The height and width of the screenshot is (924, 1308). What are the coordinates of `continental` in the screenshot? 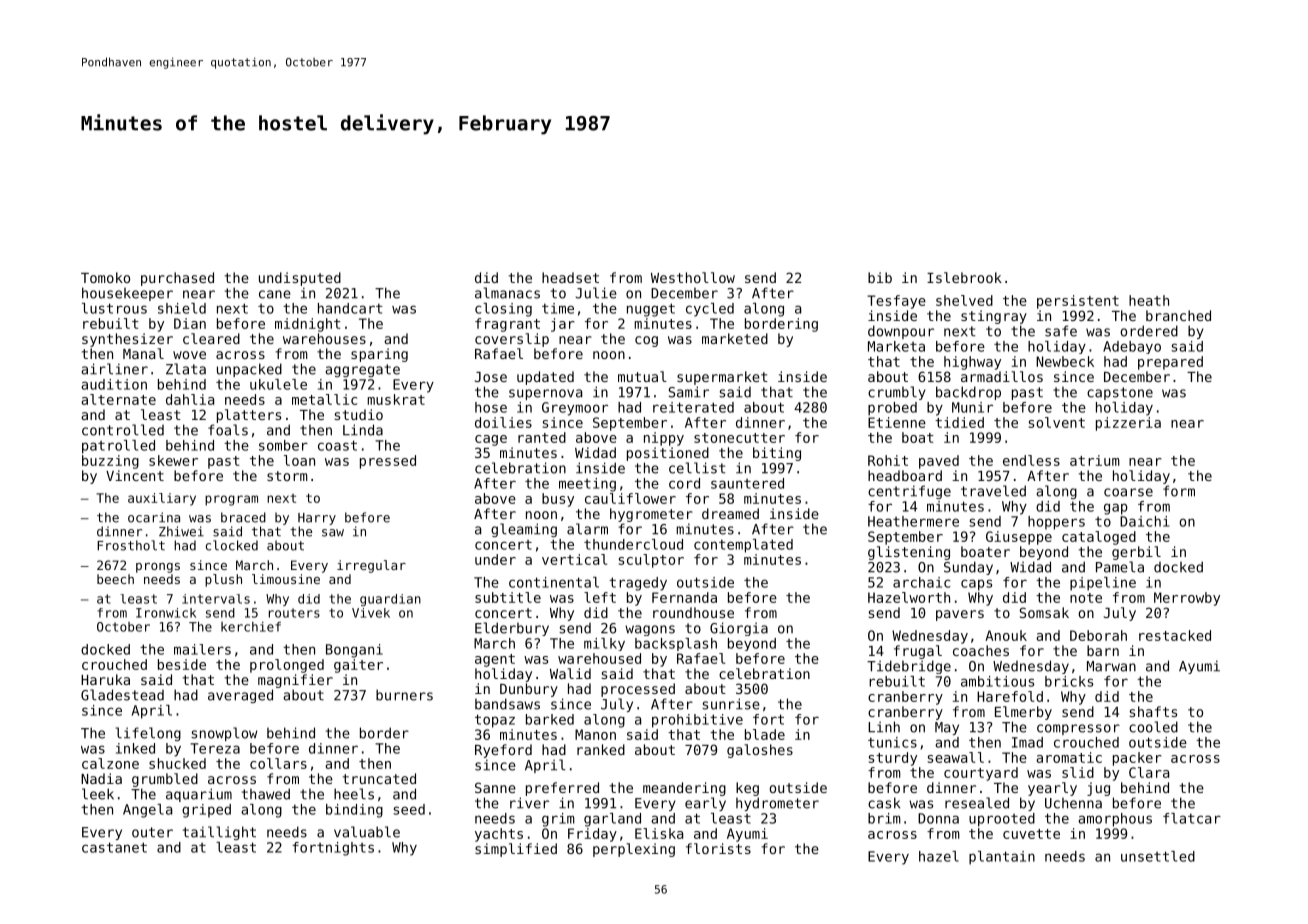 It's located at (554, 582).
